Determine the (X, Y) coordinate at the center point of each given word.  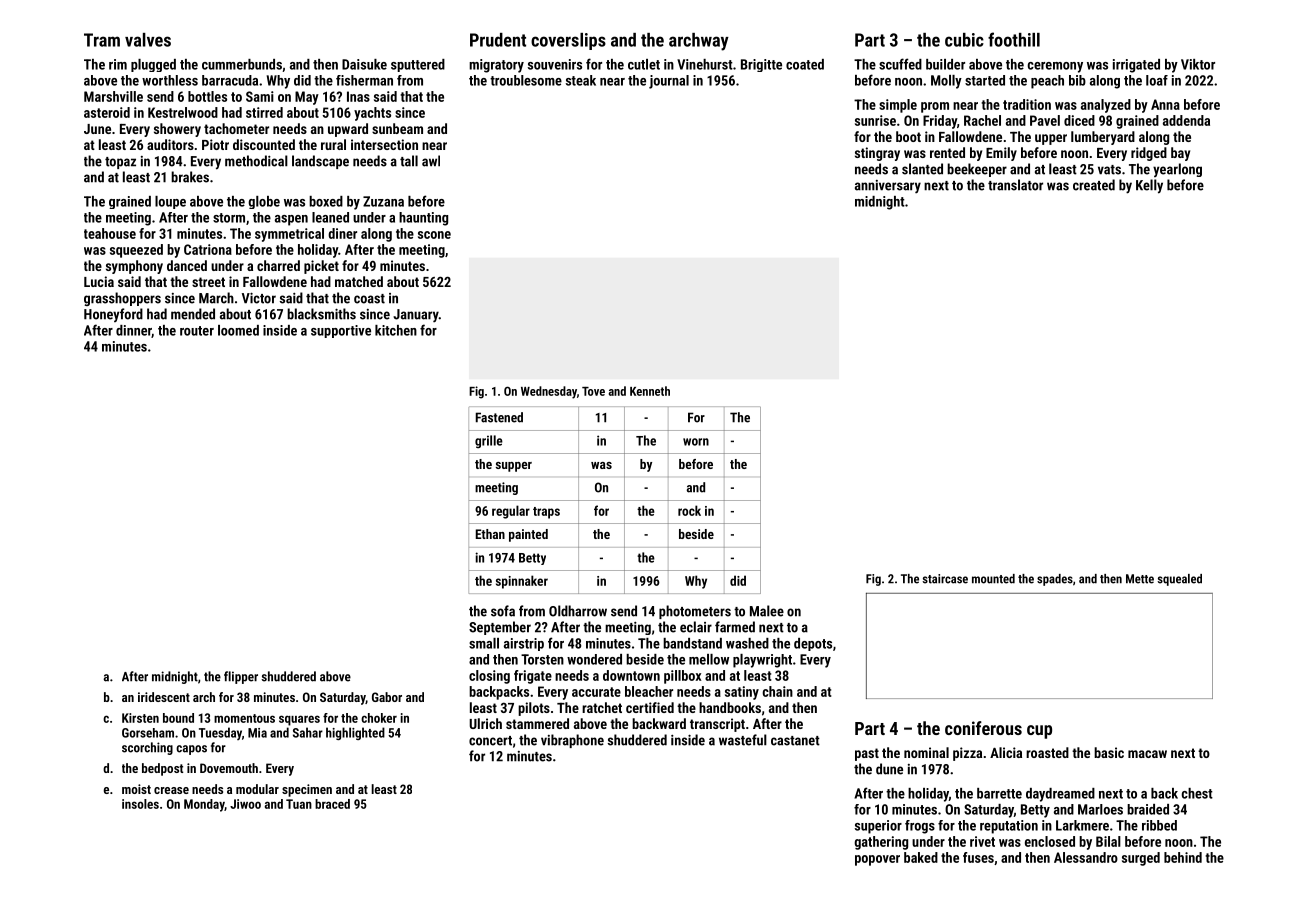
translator (1015, 185)
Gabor (387, 697)
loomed (238, 330)
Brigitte (761, 65)
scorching (147, 748)
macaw (1147, 754)
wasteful (743, 740)
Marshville (113, 96)
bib (1077, 80)
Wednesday (549, 392)
